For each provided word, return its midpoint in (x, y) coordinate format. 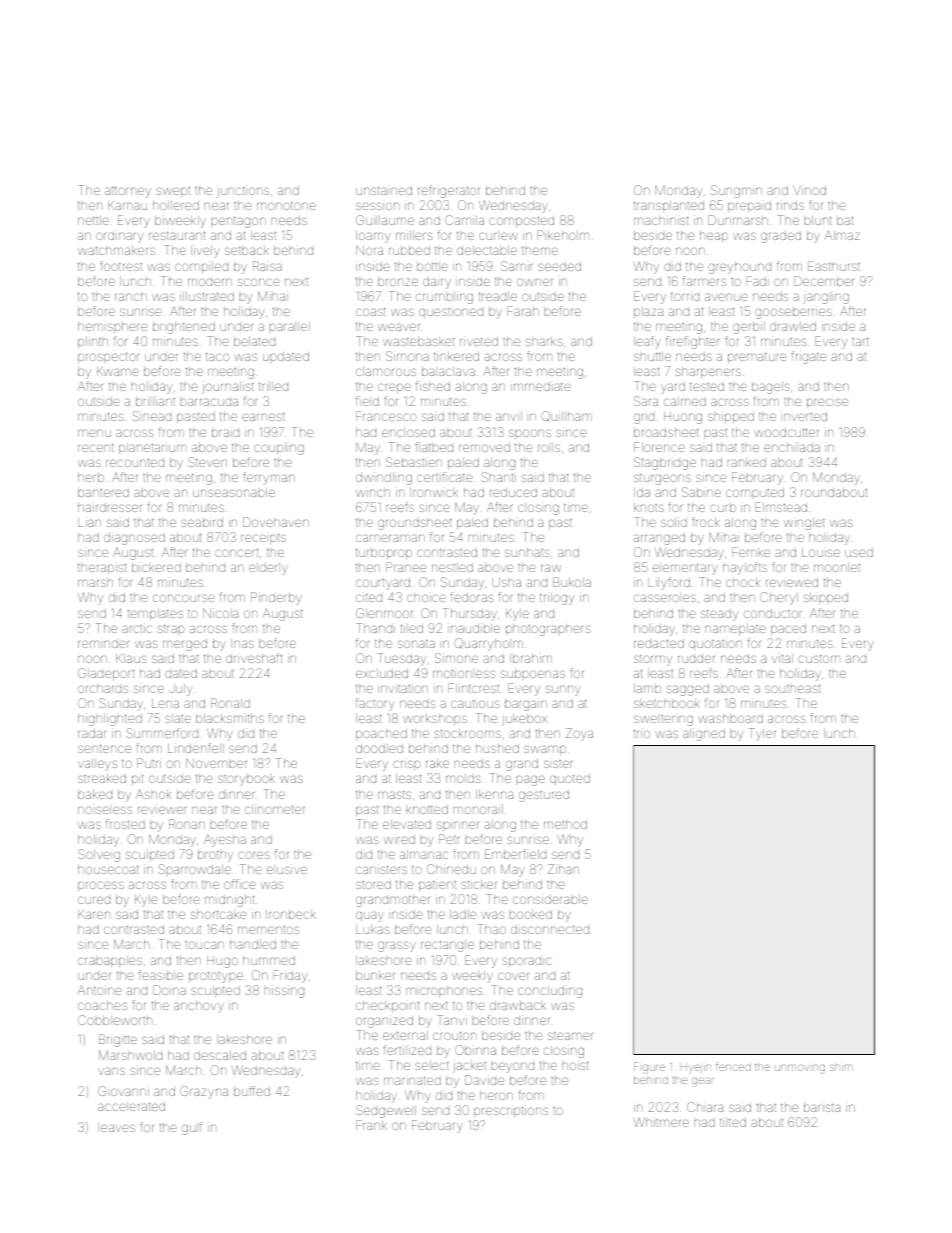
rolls (549, 447)
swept (173, 192)
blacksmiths (230, 718)
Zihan (563, 869)
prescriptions (511, 1111)
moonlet (837, 568)
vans (111, 1071)
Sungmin (736, 191)
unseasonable (234, 492)
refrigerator (448, 191)
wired (399, 839)
